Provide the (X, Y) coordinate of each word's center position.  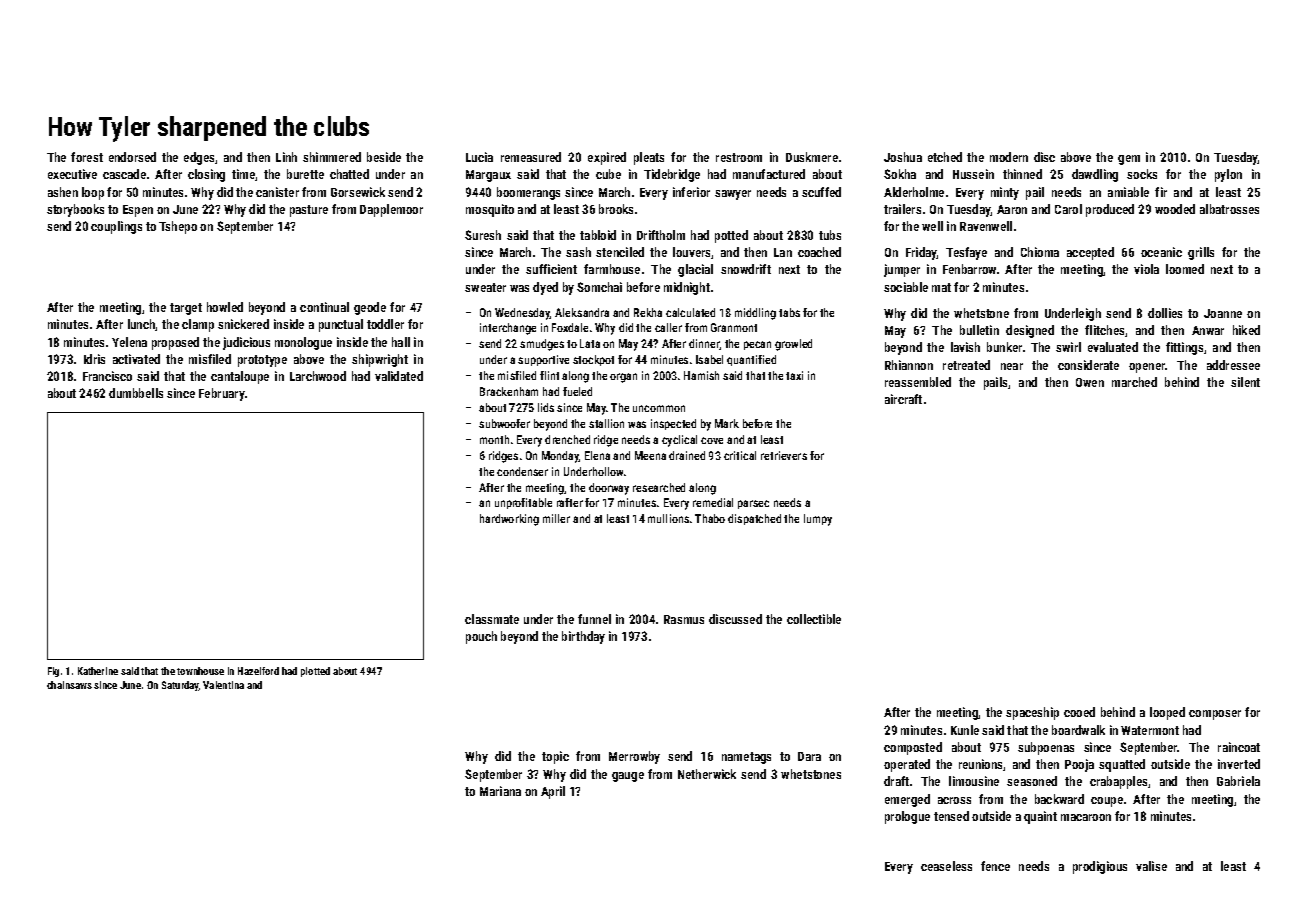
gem (1129, 160)
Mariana (500, 791)
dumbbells (136, 393)
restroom (739, 157)
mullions (668, 518)
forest (87, 157)
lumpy (818, 520)
